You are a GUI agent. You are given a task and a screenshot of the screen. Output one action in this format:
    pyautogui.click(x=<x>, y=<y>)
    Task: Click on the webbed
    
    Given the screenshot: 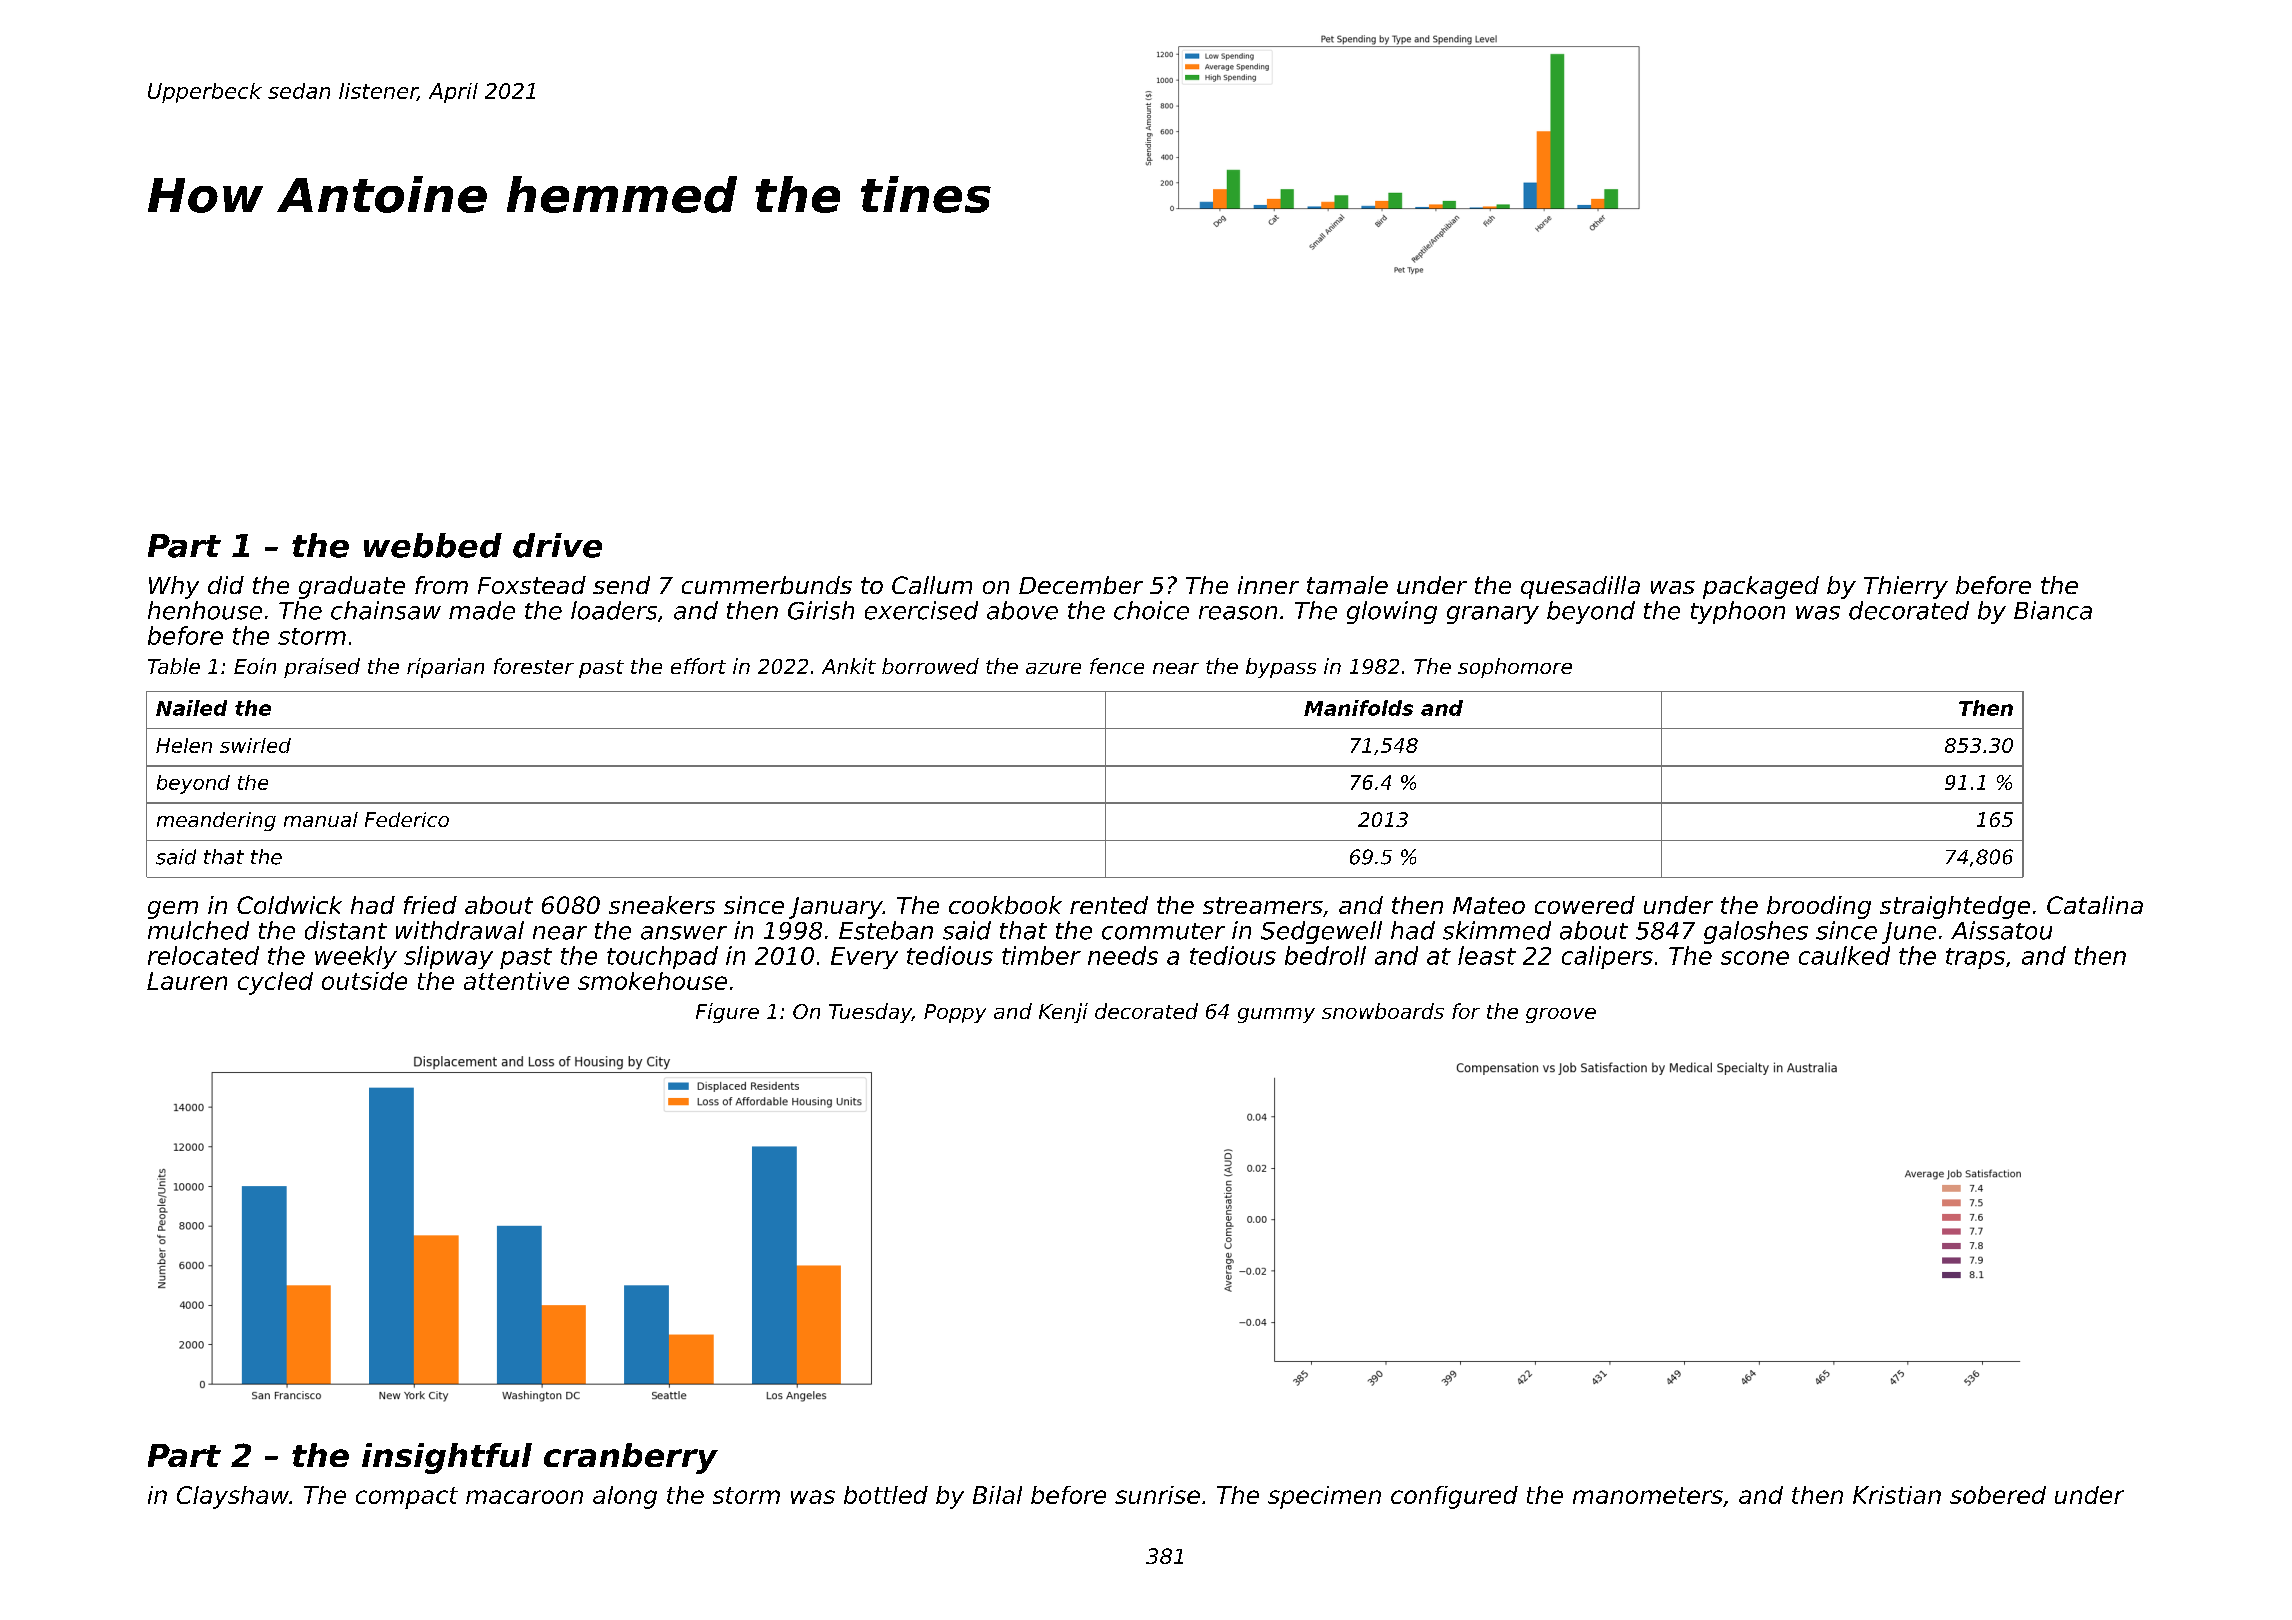 What is the action you would take?
    pyautogui.click(x=433, y=545)
